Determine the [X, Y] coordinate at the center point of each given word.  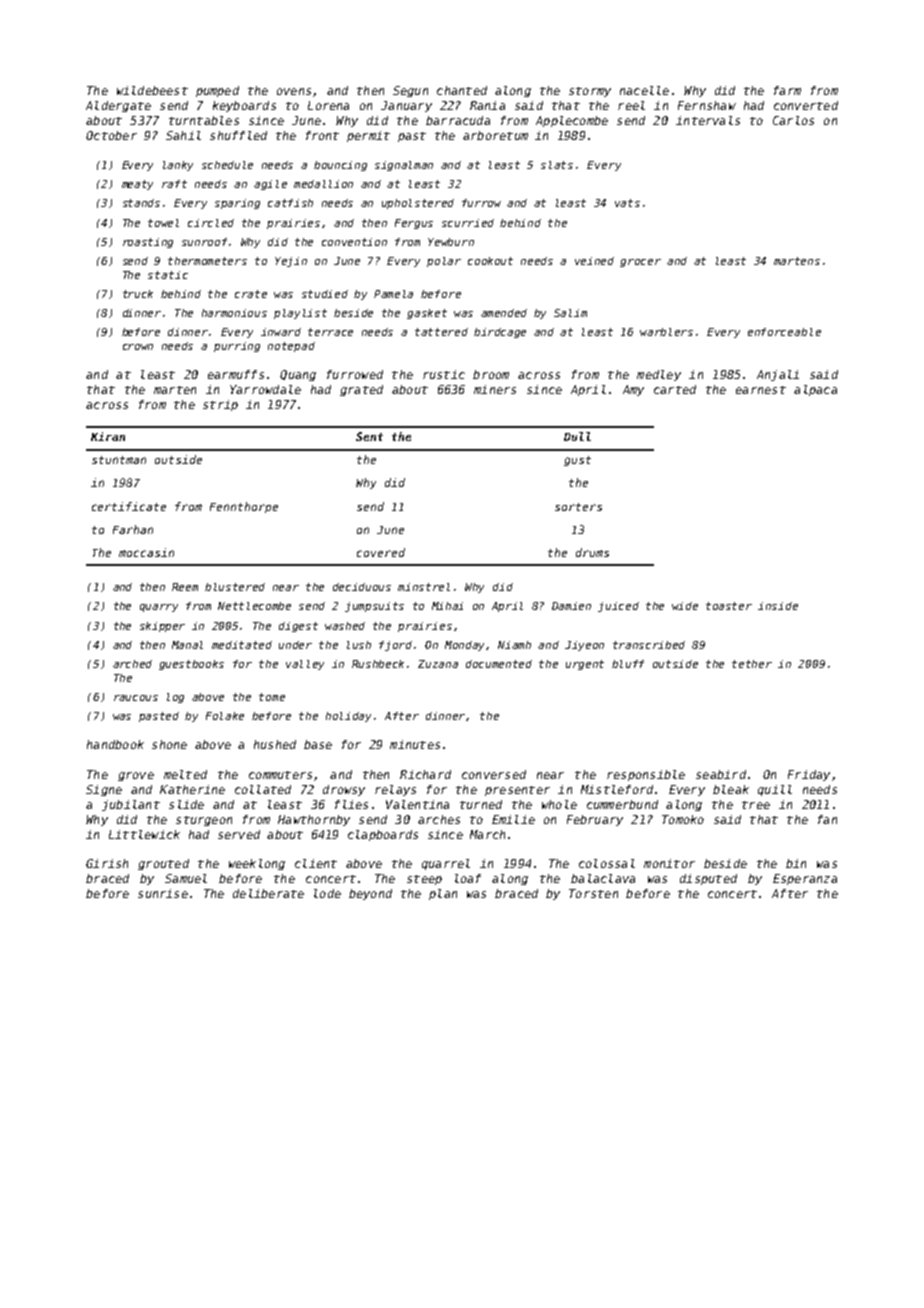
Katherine [192, 789]
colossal [607, 863]
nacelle [644, 90]
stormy [590, 92]
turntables [204, 120]
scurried [468, 223]
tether [752, 664]
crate [251, 294]
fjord [395, 646]
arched [132, 664]
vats [627, 203]
